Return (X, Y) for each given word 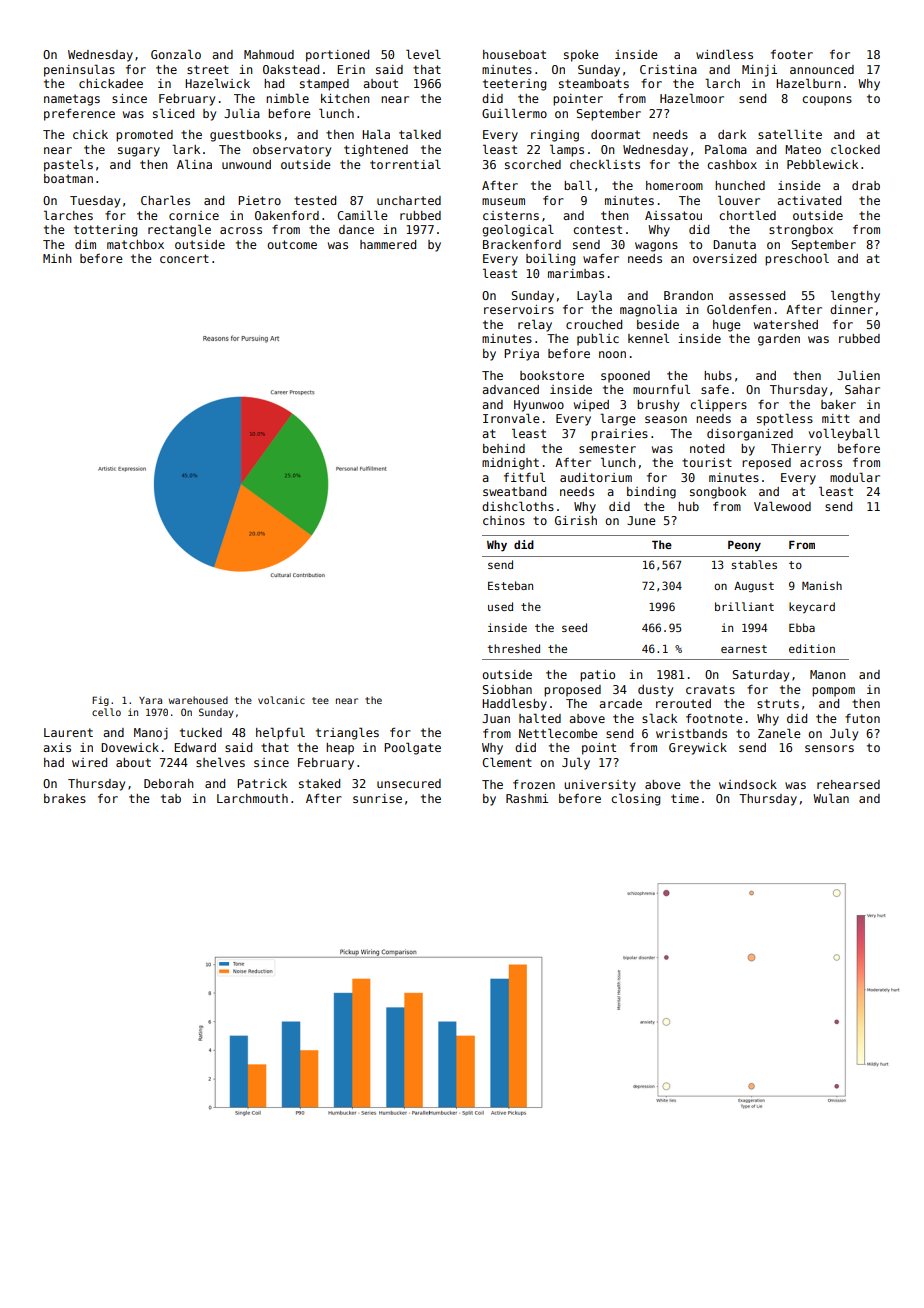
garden (779, 340)
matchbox (135, 244)
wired (89, 762)
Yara (150, 700)
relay (535, 325)
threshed (513, 648)
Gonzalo (176, 54)
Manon (828, 674)
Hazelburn (808, 83)
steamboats (594, 83)
